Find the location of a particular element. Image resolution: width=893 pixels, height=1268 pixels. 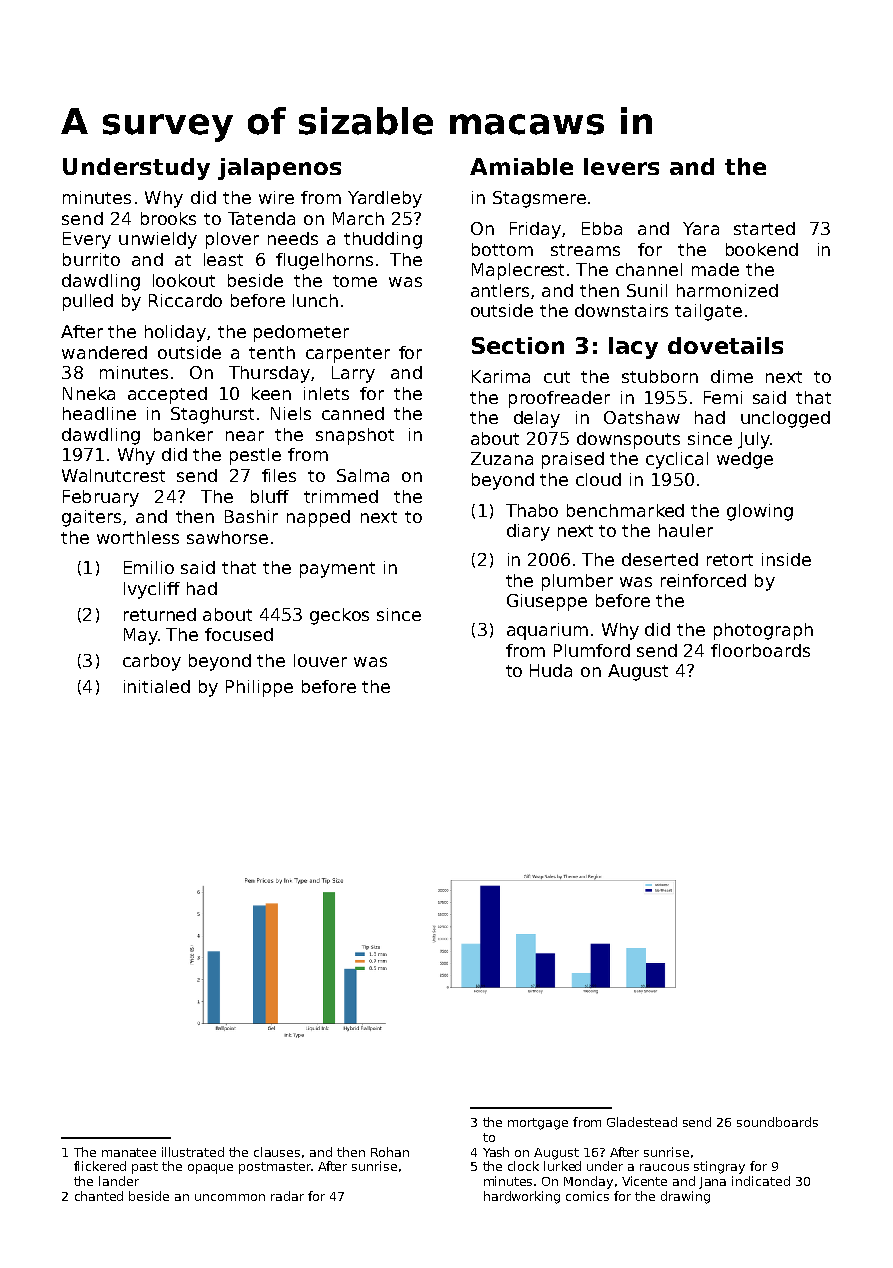

floorboards is located at coordinates (760, 650).
